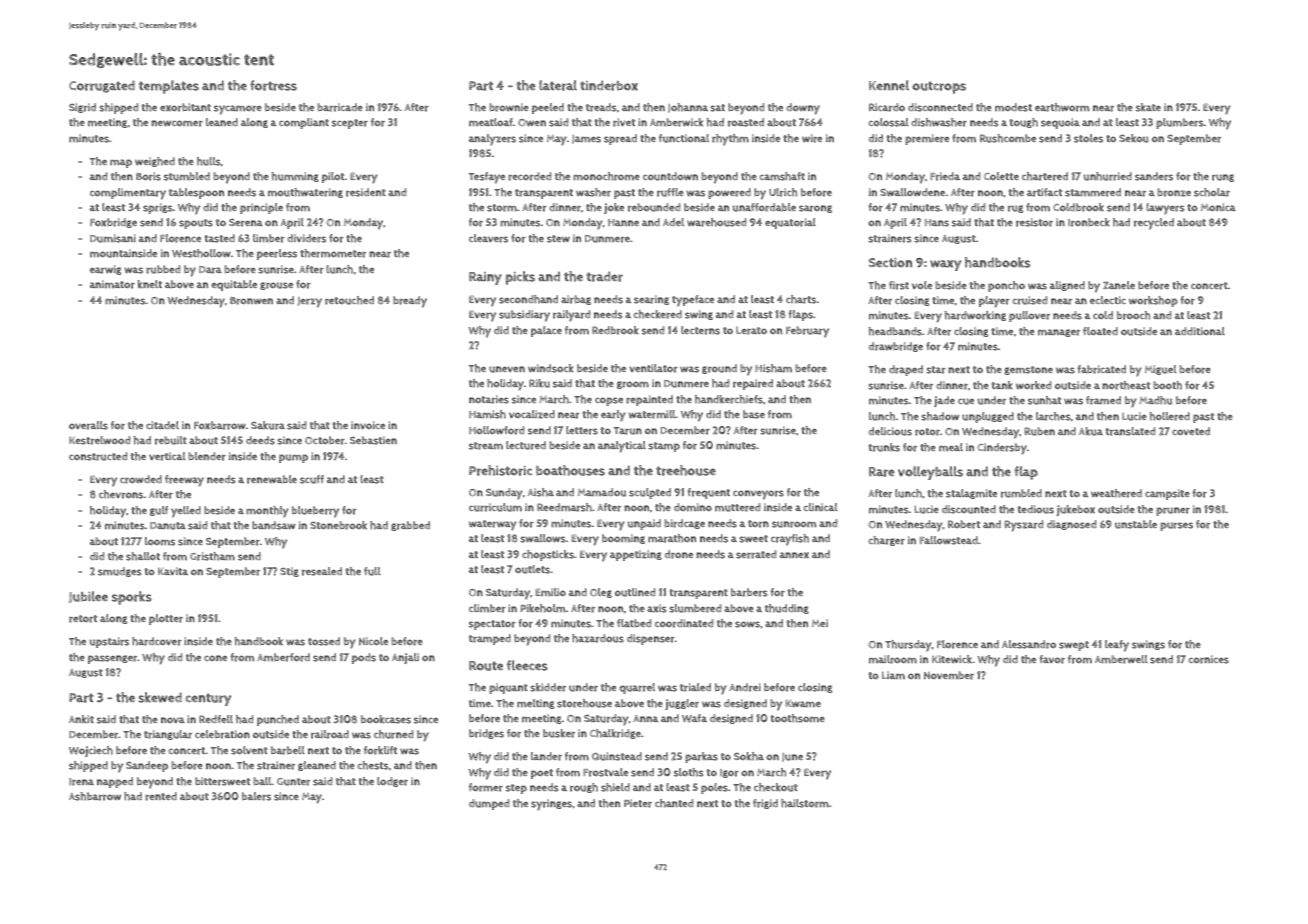  I want to click on balers, so click(256, 796).
